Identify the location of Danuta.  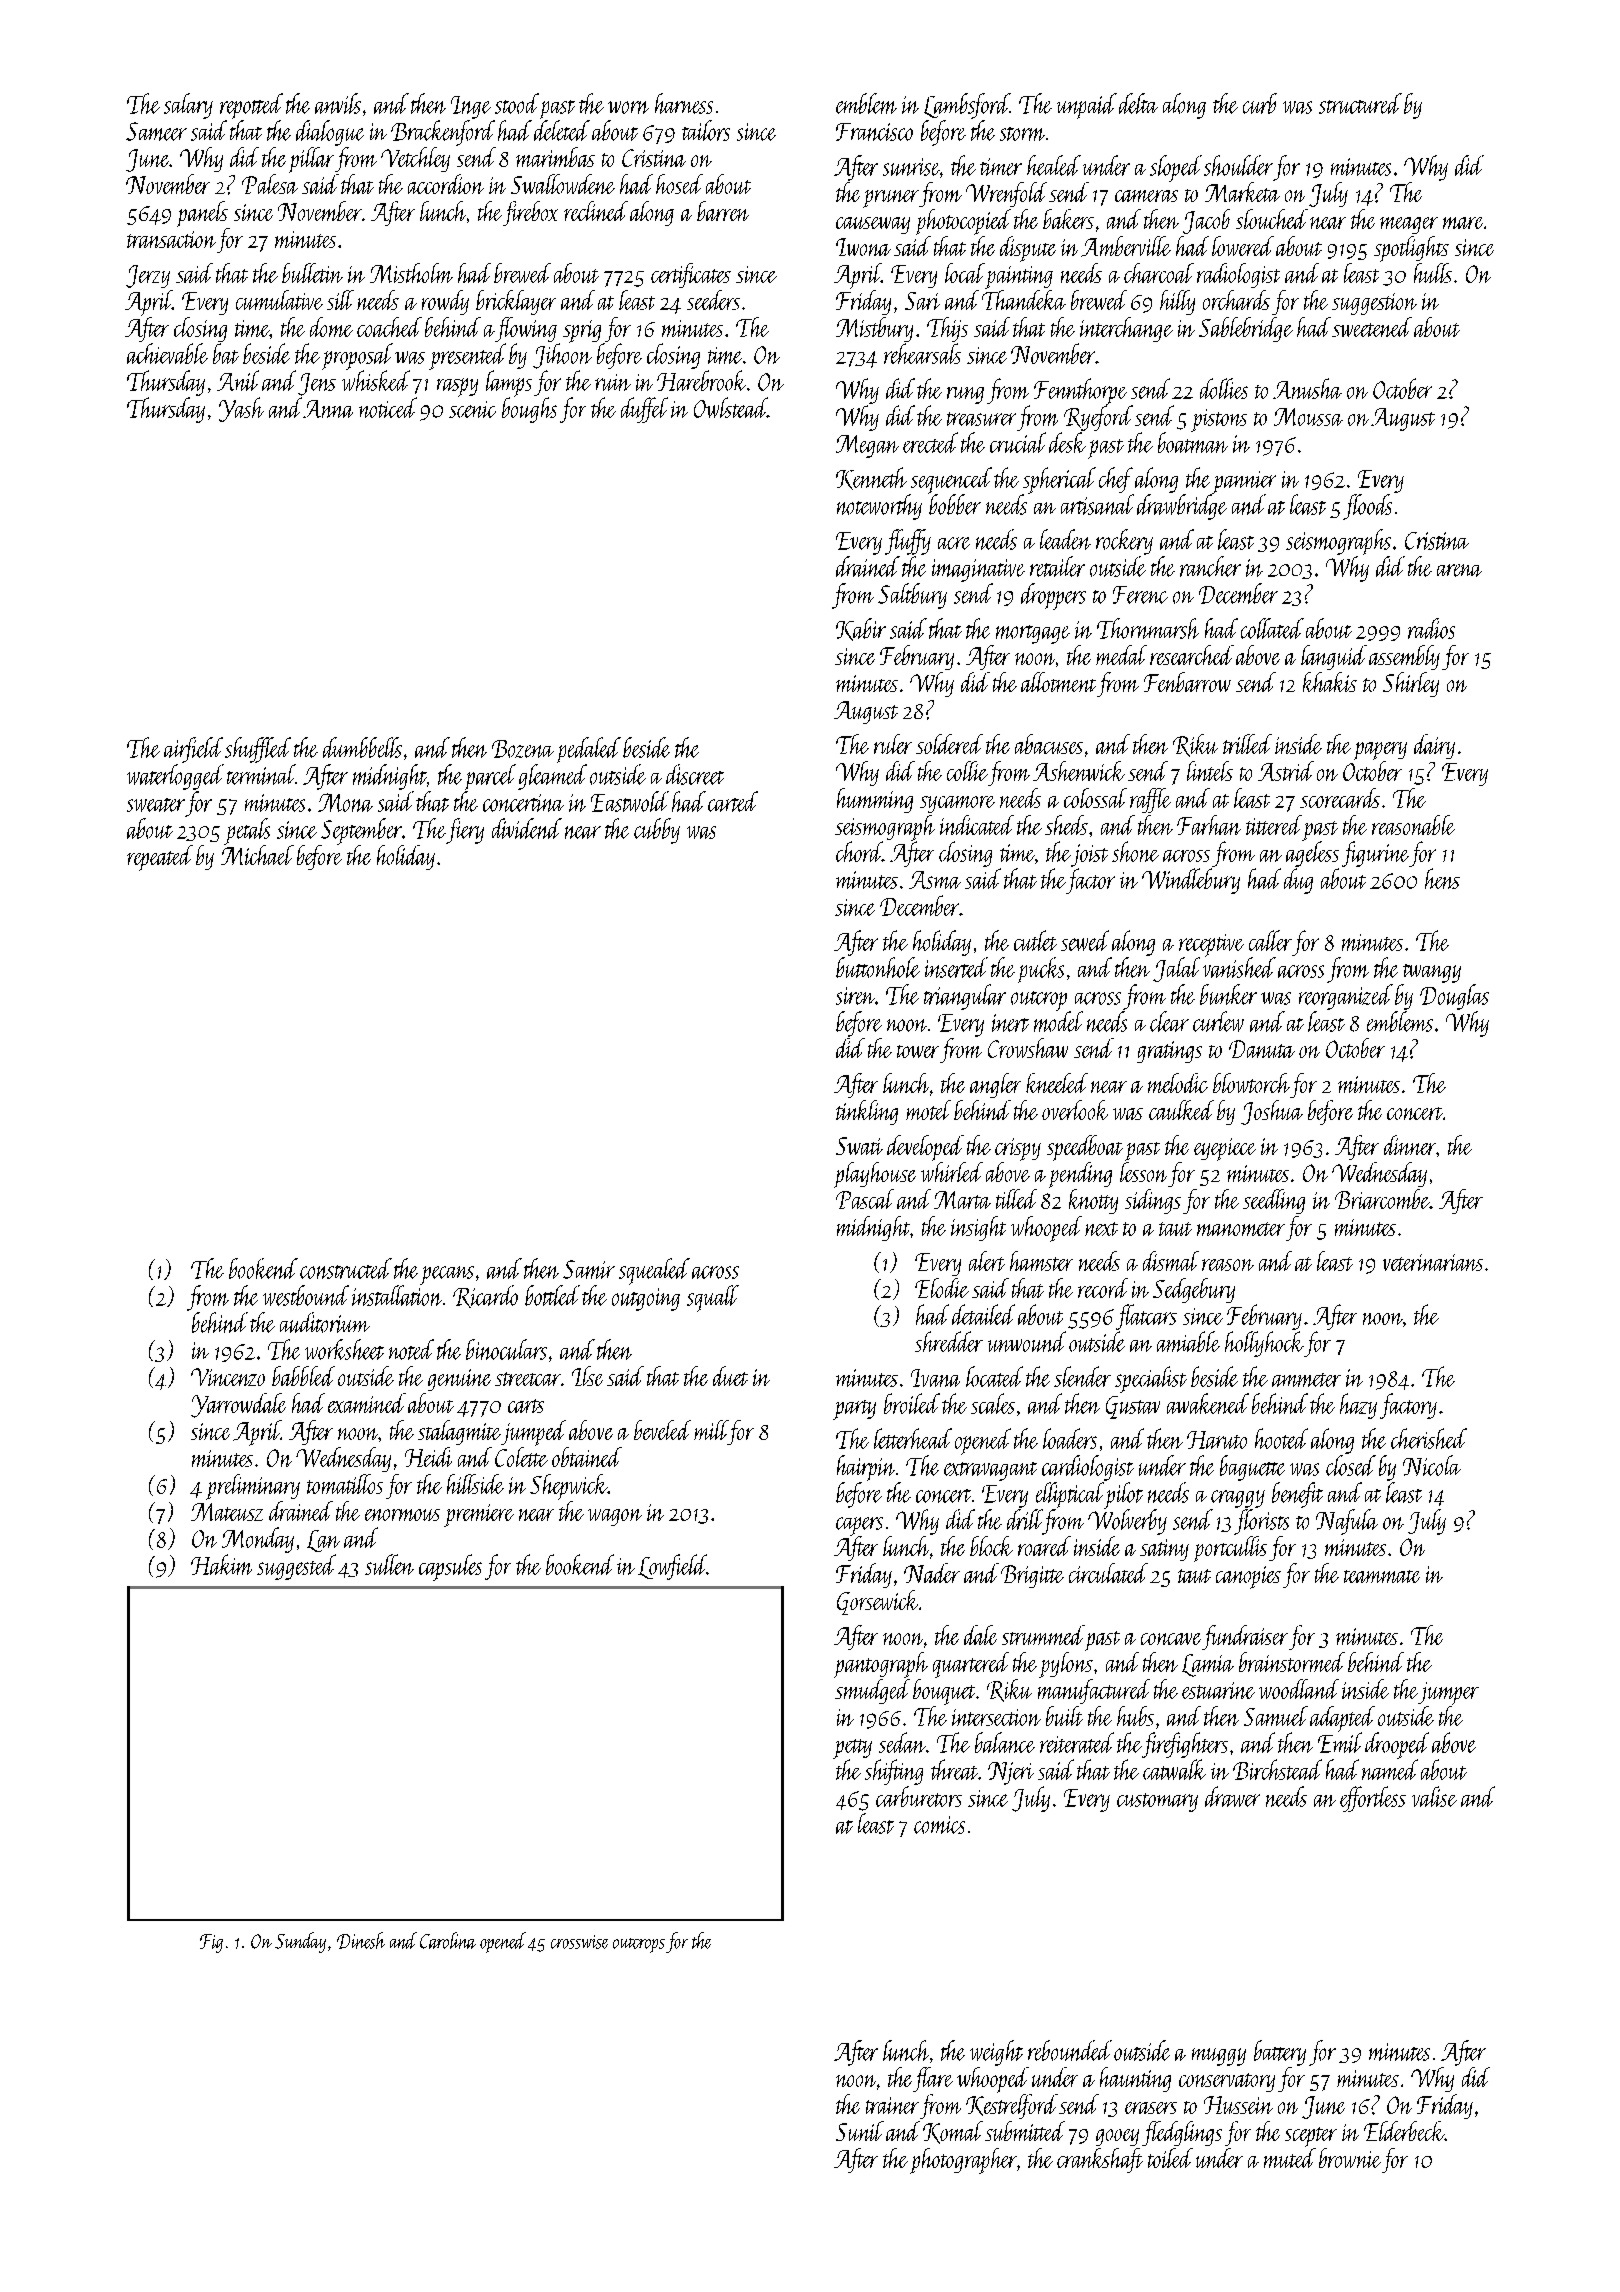
(1262, 1049).
